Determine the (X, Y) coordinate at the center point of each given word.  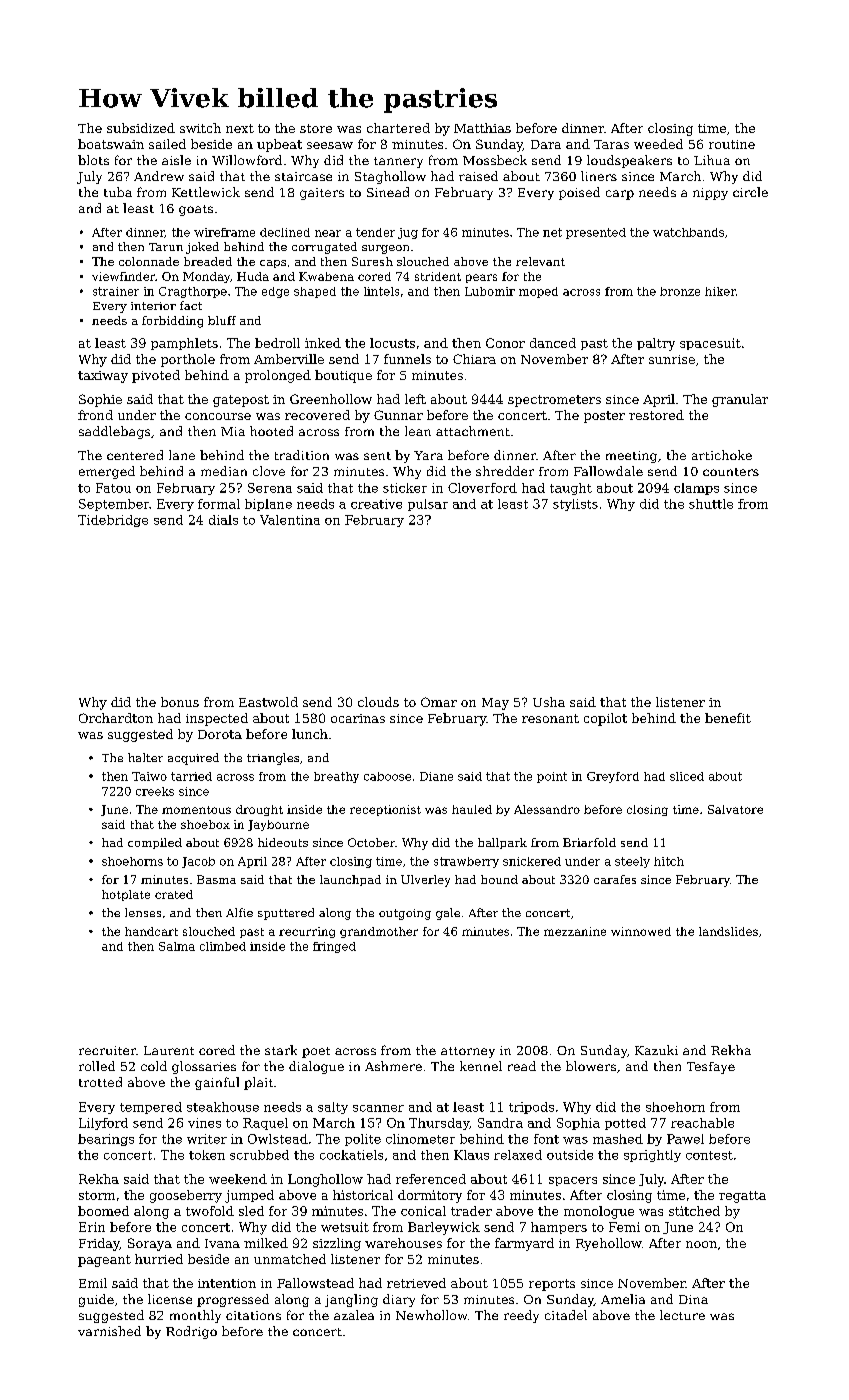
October (371, 842)
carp (620, 195)
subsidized (141, 128)
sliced (687, 776)
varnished (109, 1331)
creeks (155, 791)
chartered (398, 128)
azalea (354, 1315)
